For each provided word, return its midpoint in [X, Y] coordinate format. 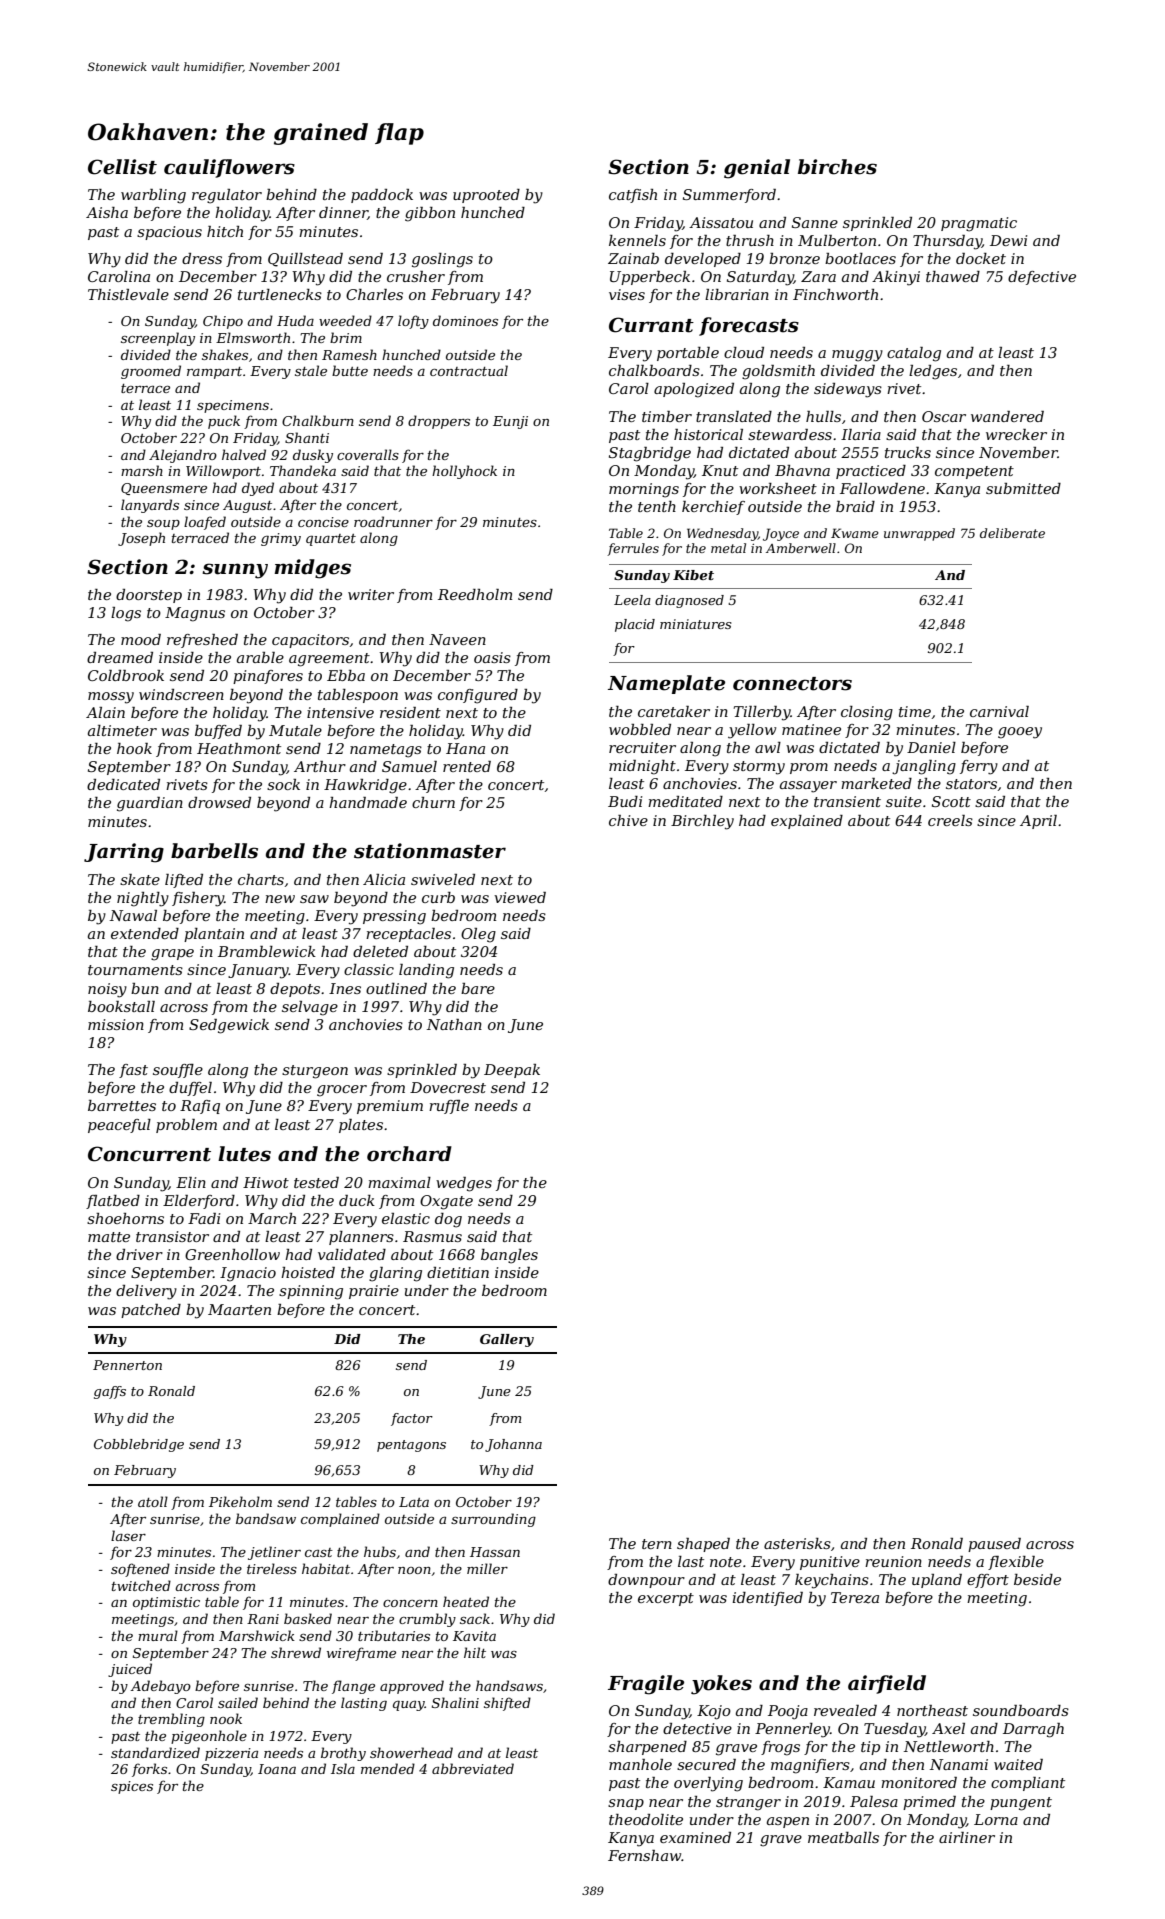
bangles [509, 1256]
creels [950, 820]
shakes [225, 354]
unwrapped [919, 534]
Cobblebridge [139, 1445]
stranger [748, 1804]
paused [994, 1545]
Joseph [141, 539]
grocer [342, 1091]
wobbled [640, 729]
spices [132, 1787]
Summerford [729, 196]
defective [1042, 278]
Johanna [513, 1445]
